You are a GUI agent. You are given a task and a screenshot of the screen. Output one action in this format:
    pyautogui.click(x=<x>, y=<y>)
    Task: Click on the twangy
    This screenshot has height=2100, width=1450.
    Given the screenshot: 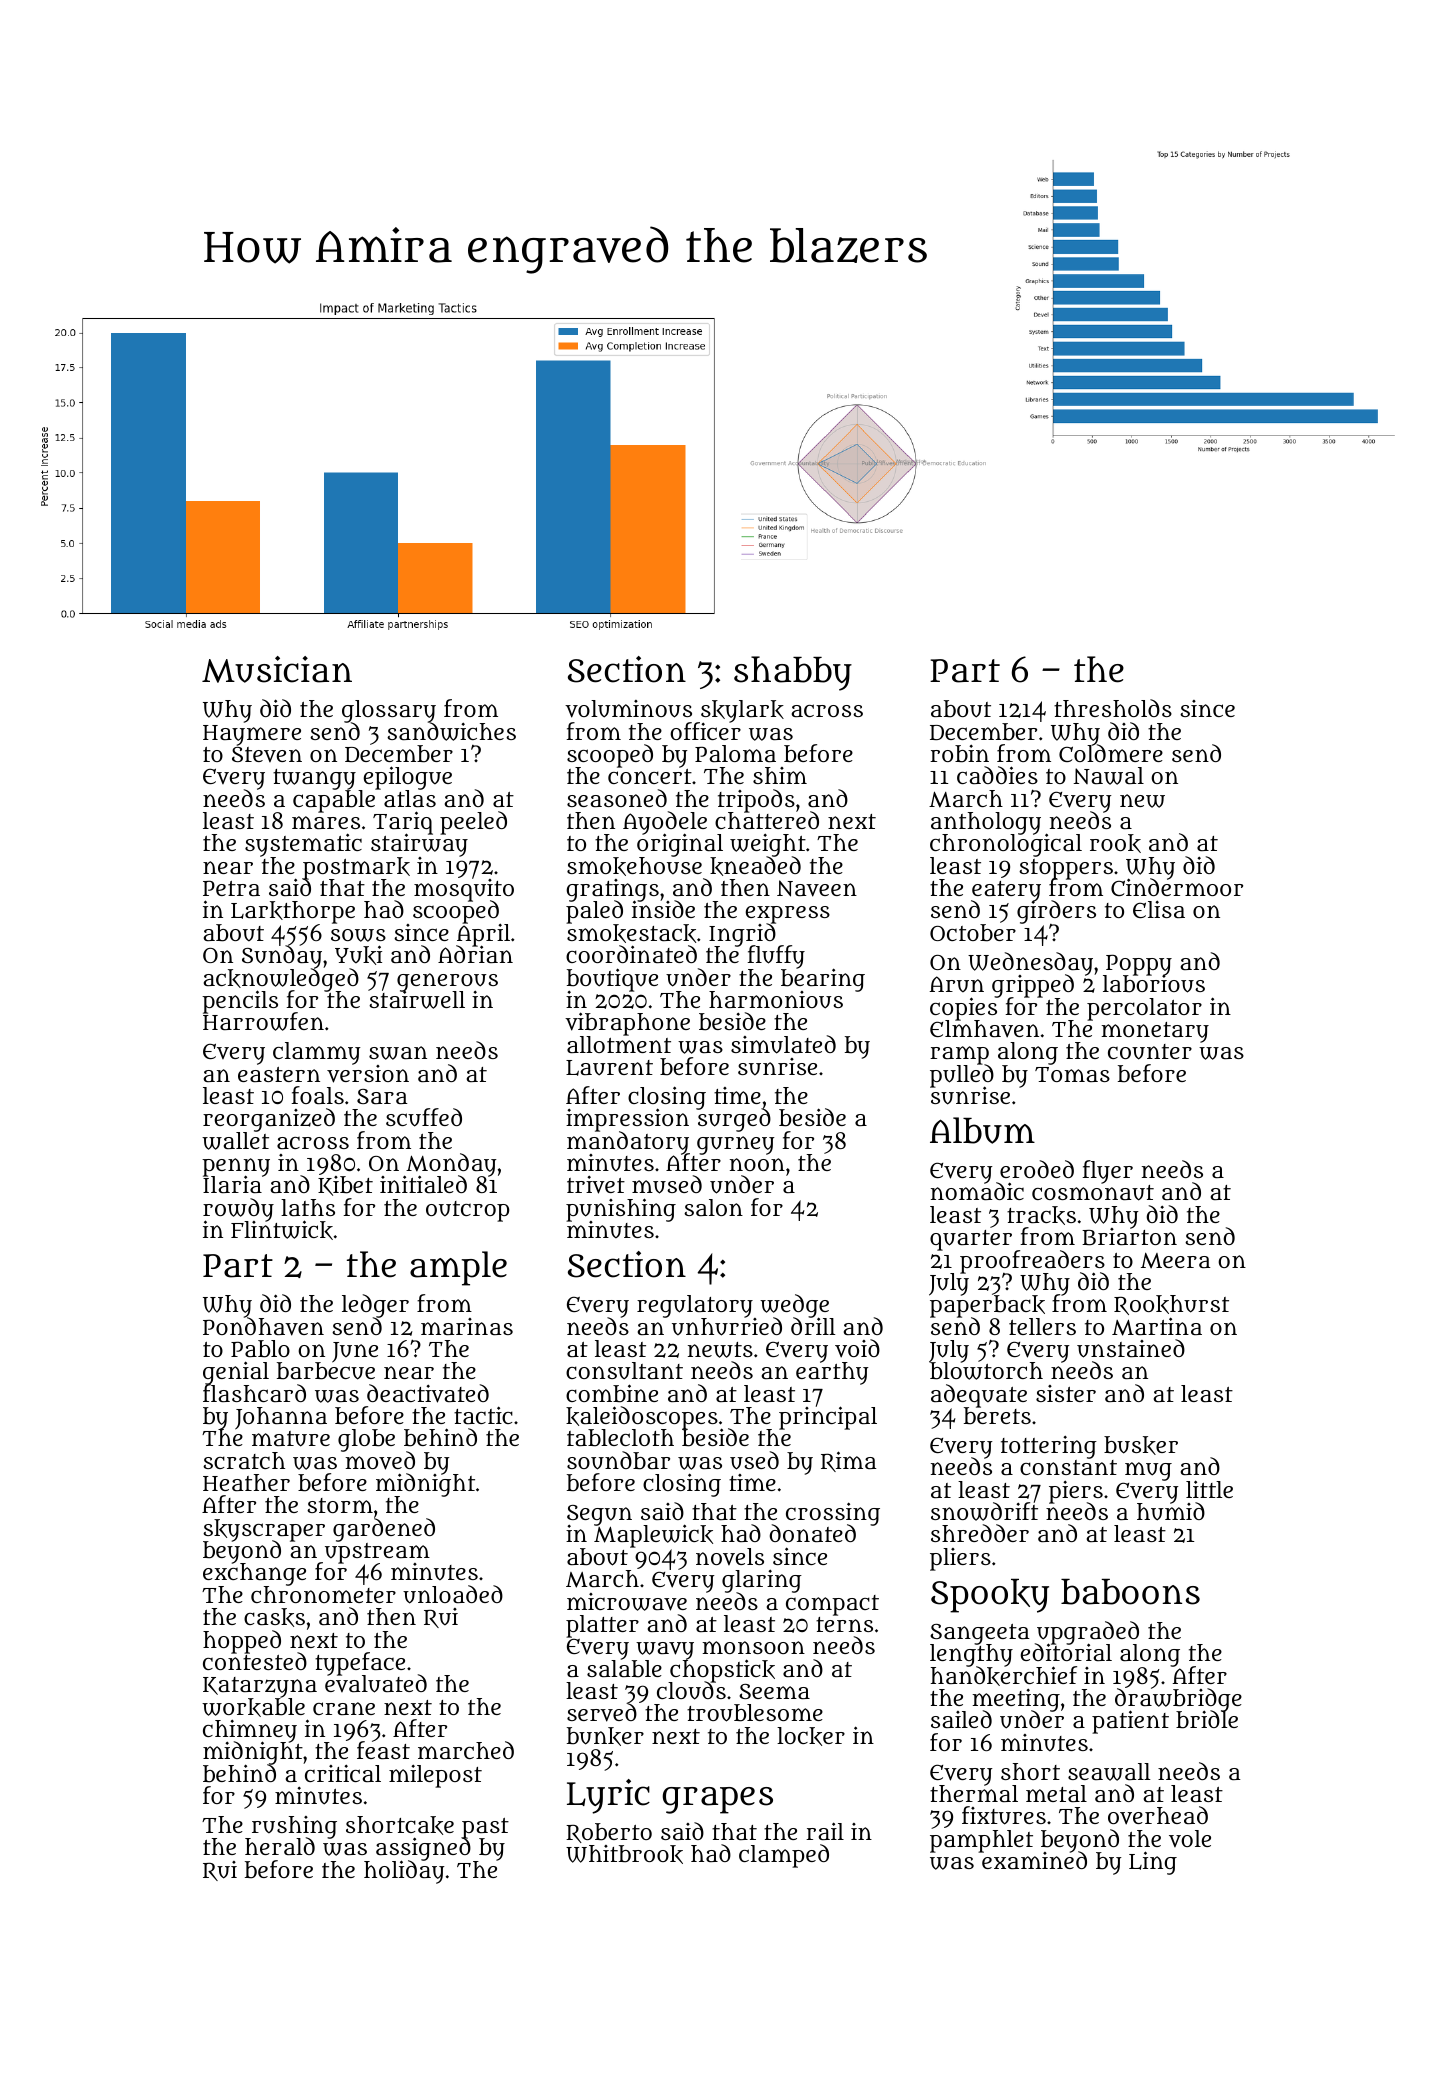 What is the action you would take?
    pyautogui.click(x=314, y=780)
